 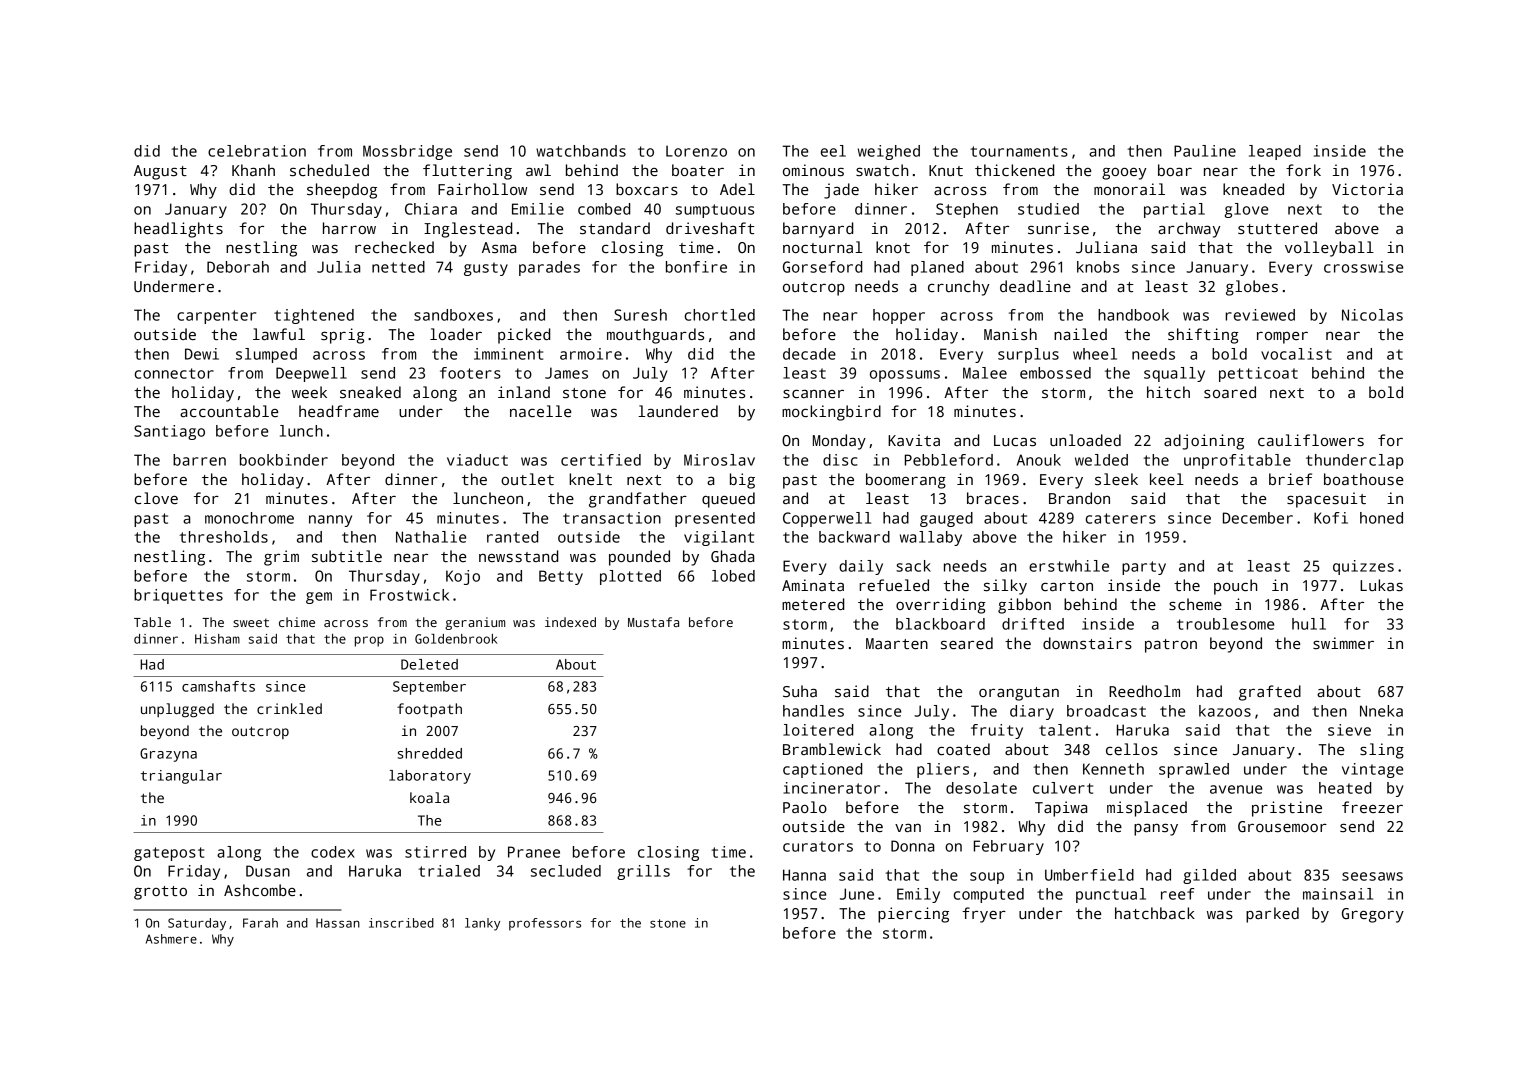 I want to click on professors, so click(x=545, y=924).
